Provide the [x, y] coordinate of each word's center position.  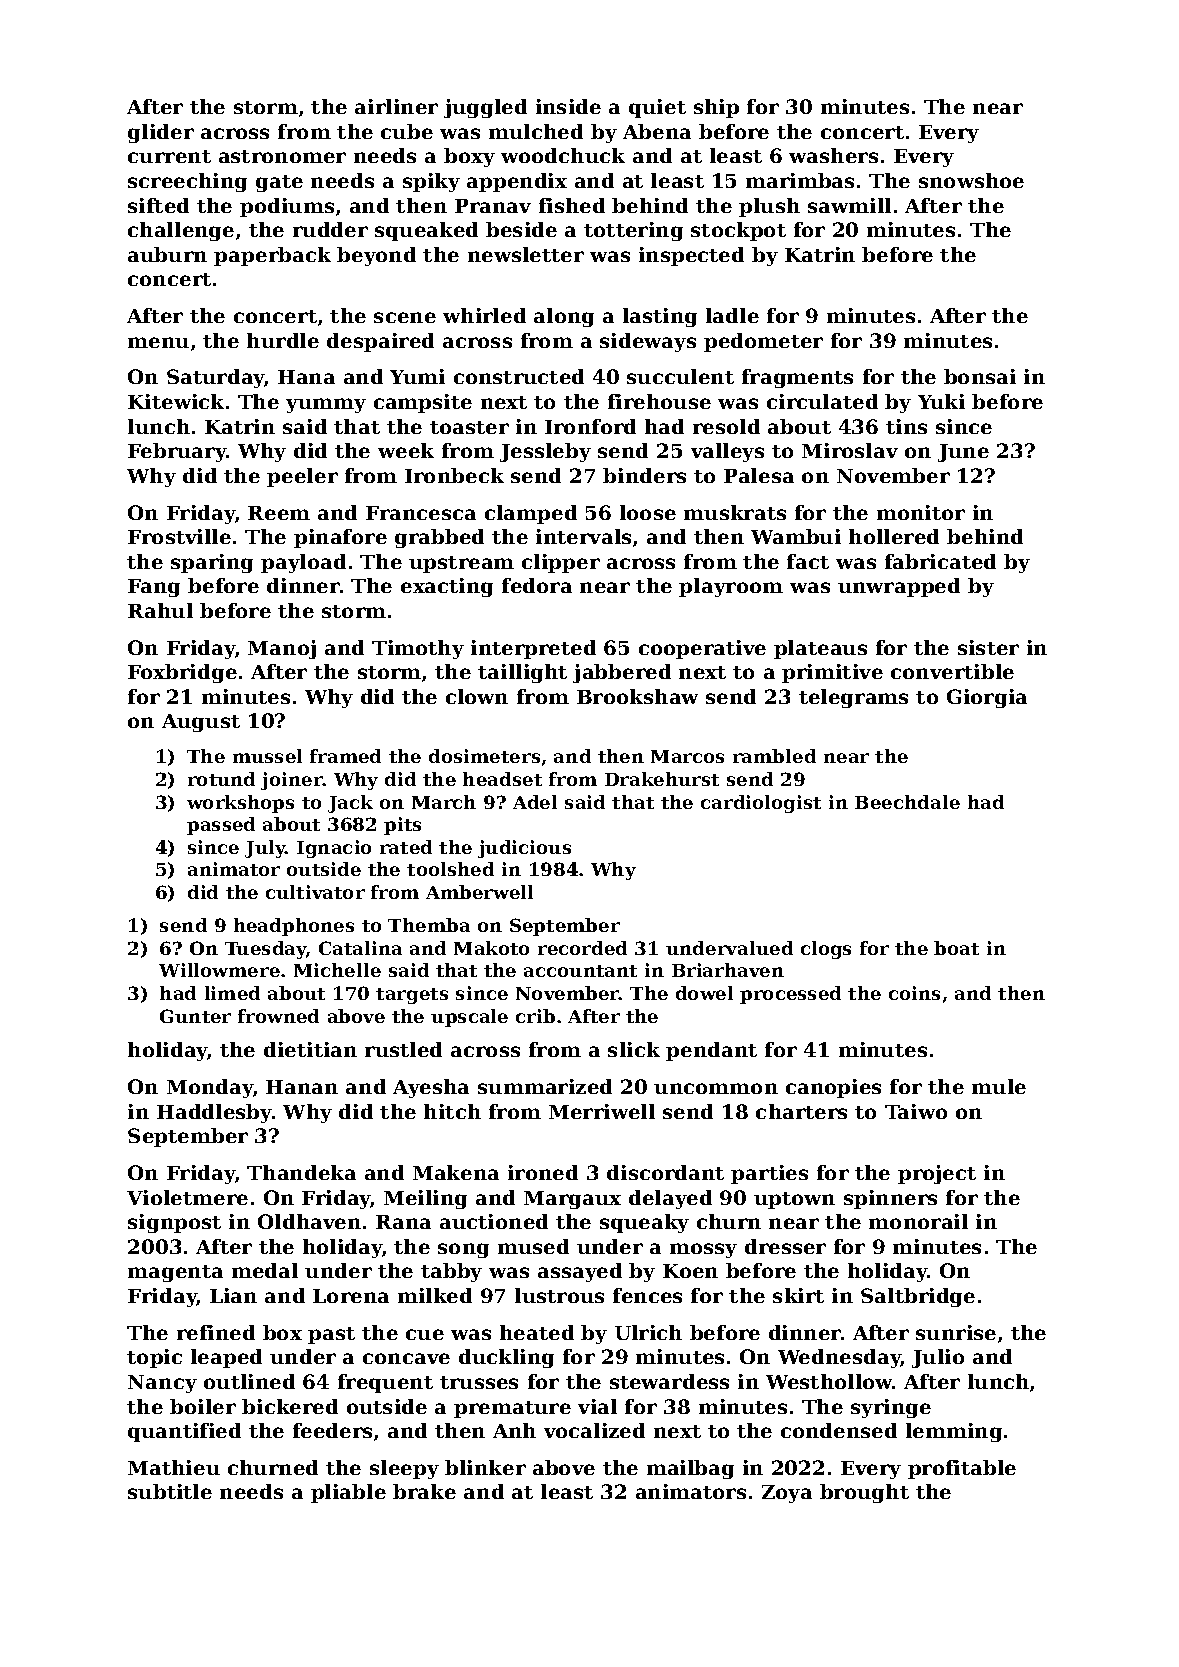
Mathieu [174, 1467]
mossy [703, 1250]
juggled [485, 108]
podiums [287, 207]
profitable [962, 1469]
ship [716, 108]
